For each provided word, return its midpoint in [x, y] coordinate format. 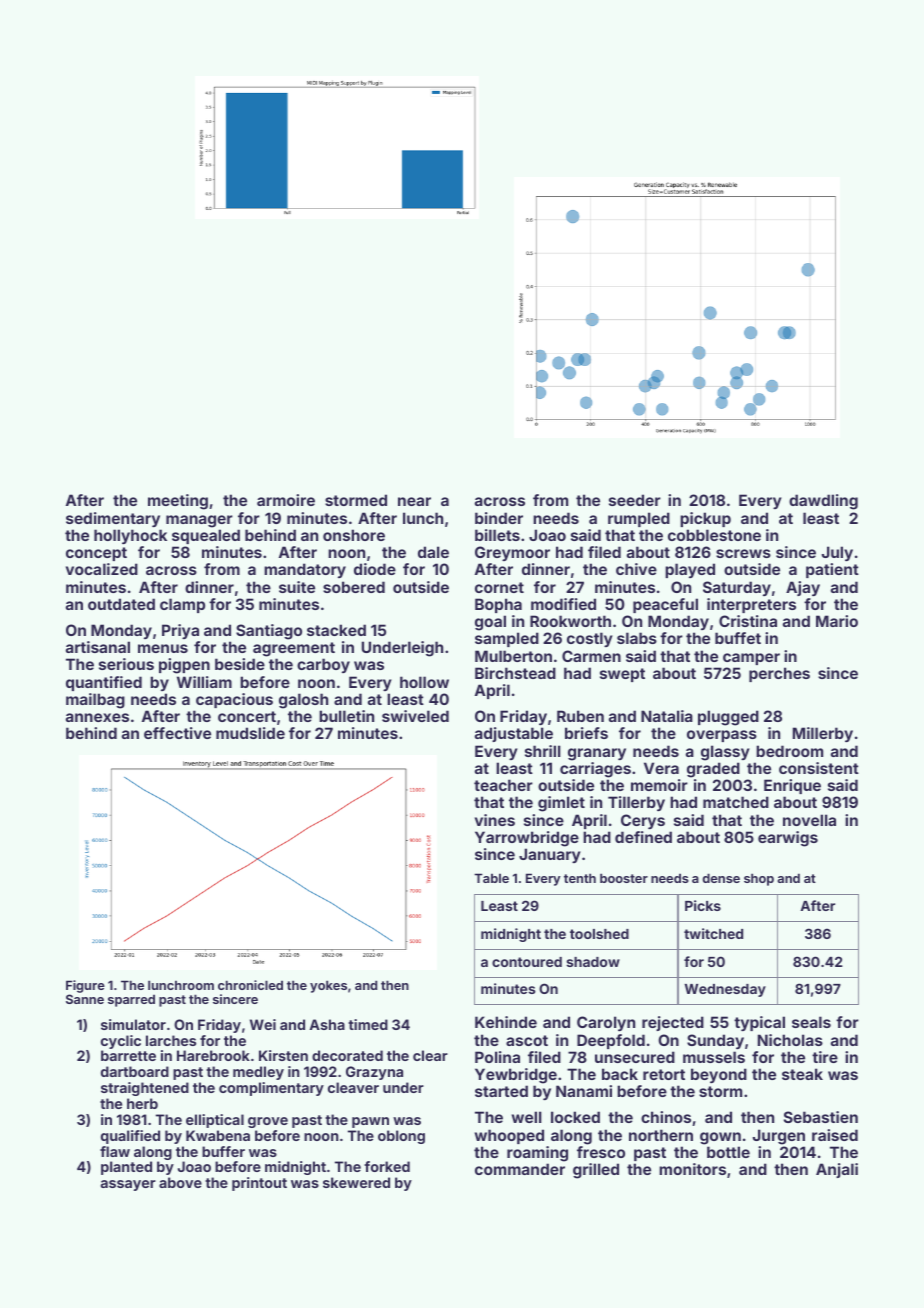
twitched [713, 933]
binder [499, 518]
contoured [527, 962]
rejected [673, 1023]
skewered [356, 1182]
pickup [705, 519]
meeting [178, 502]
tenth [580, 878]
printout [259, 1184]
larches [171, 1040]
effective [177, 733]
